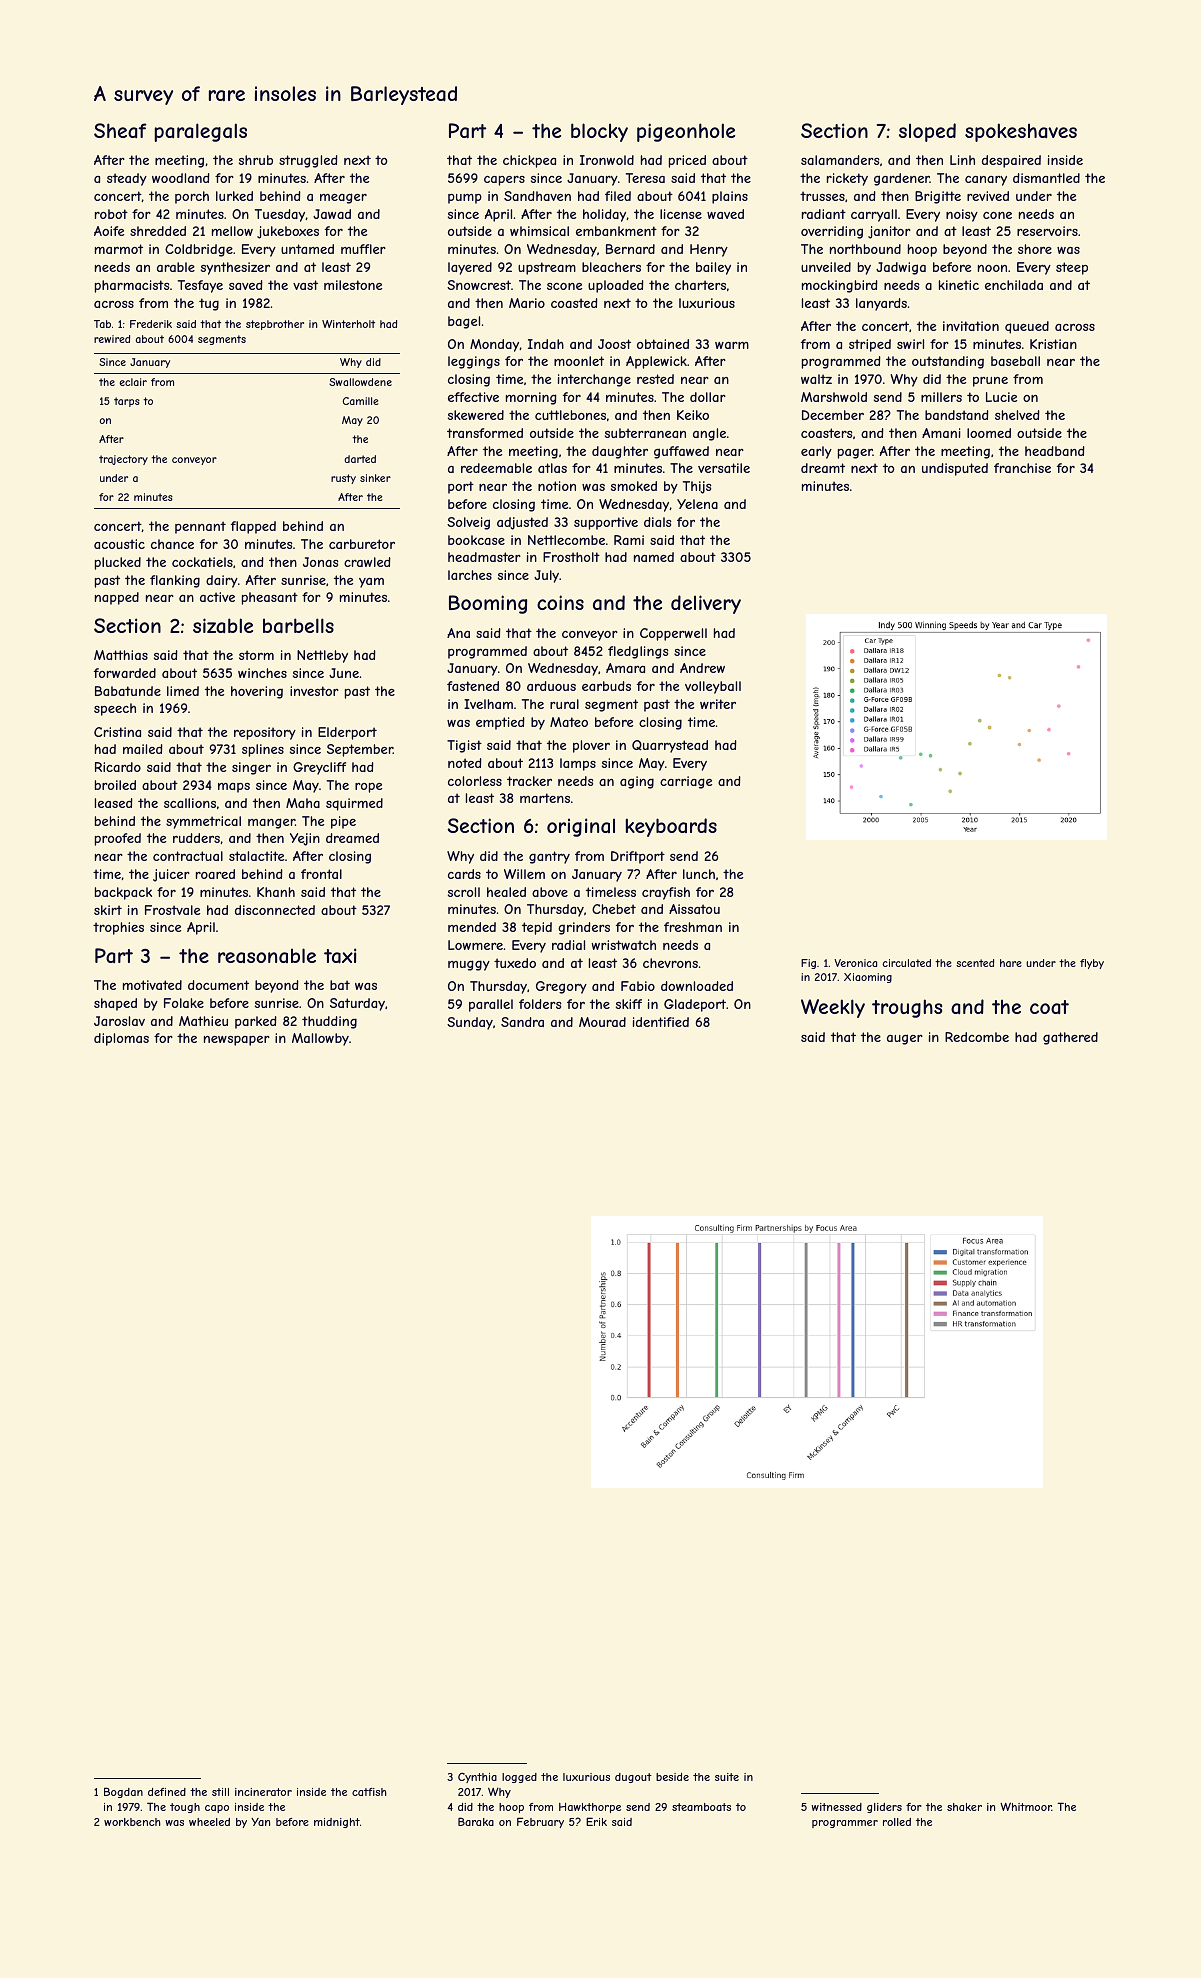 The height and width of the screenshot is (1978, 1201). Describe the element at coordinates (119, 1021) in the screenshot. I see `Jaroslav` at that location.
